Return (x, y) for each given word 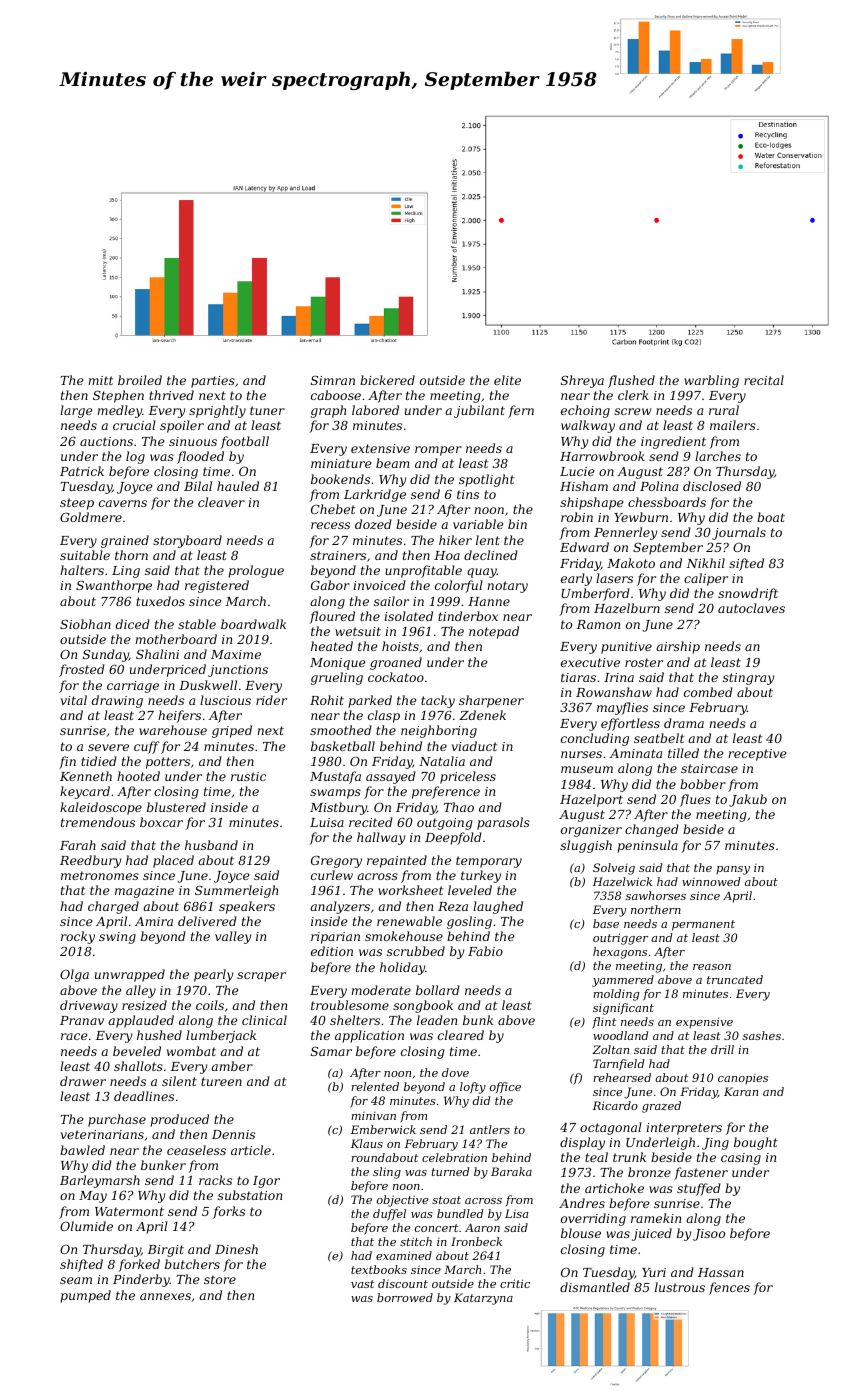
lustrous (680, 1287)
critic (515, 1283)
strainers (338, 555)
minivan (373, 1116)
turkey (481, 876)
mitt (100, 380)
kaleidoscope (101, 808)
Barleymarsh (100, 1181)
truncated (735, 979)
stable (197, 624)
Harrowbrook (602, 456)
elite (507, 380)
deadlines (144, 1096)
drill (722, 1049)
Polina (659, 486)
